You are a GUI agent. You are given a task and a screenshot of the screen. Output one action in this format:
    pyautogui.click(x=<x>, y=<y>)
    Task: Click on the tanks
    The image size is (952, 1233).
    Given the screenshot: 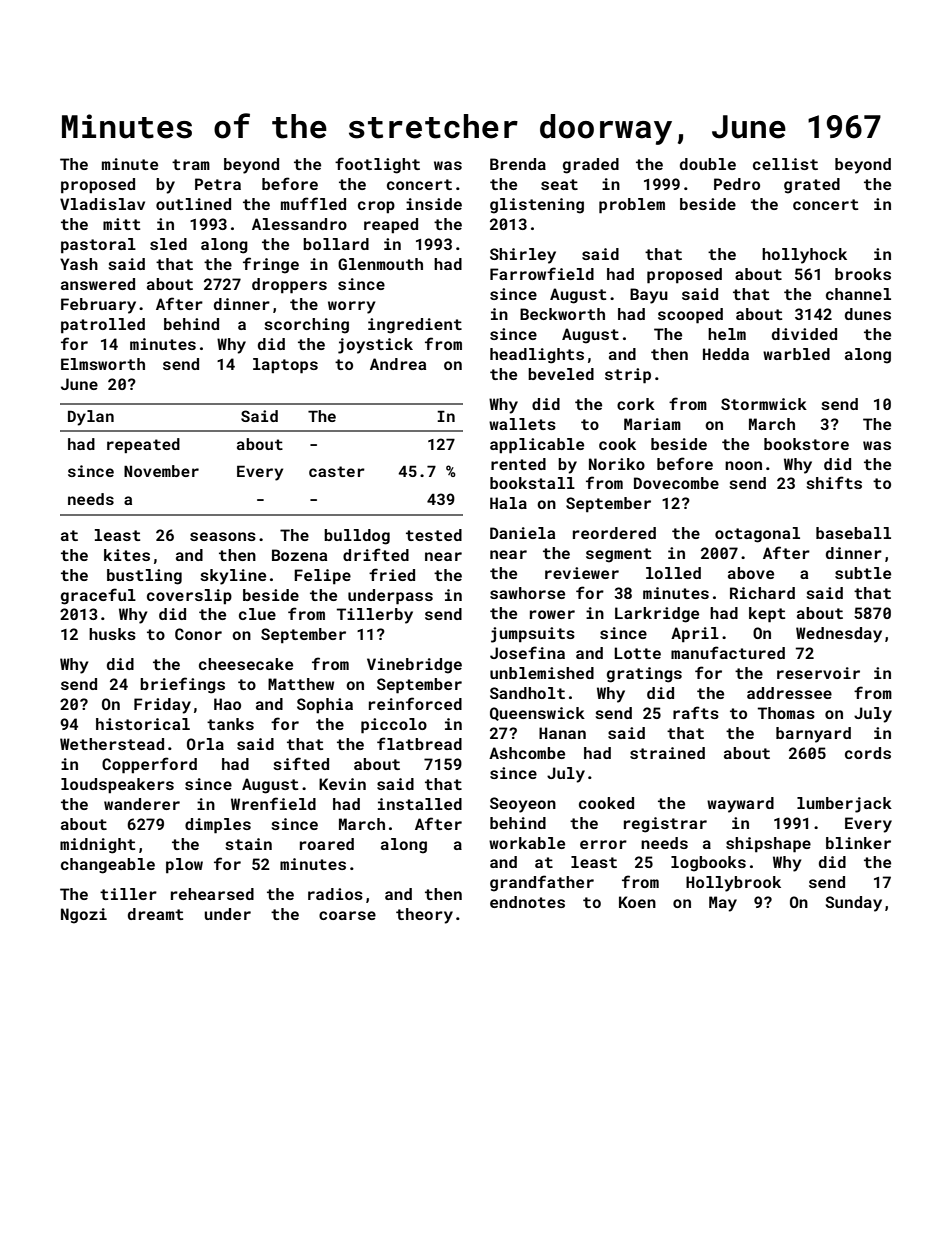 What is the action you would take?
    pyautogui.click(x=230, y=724)
